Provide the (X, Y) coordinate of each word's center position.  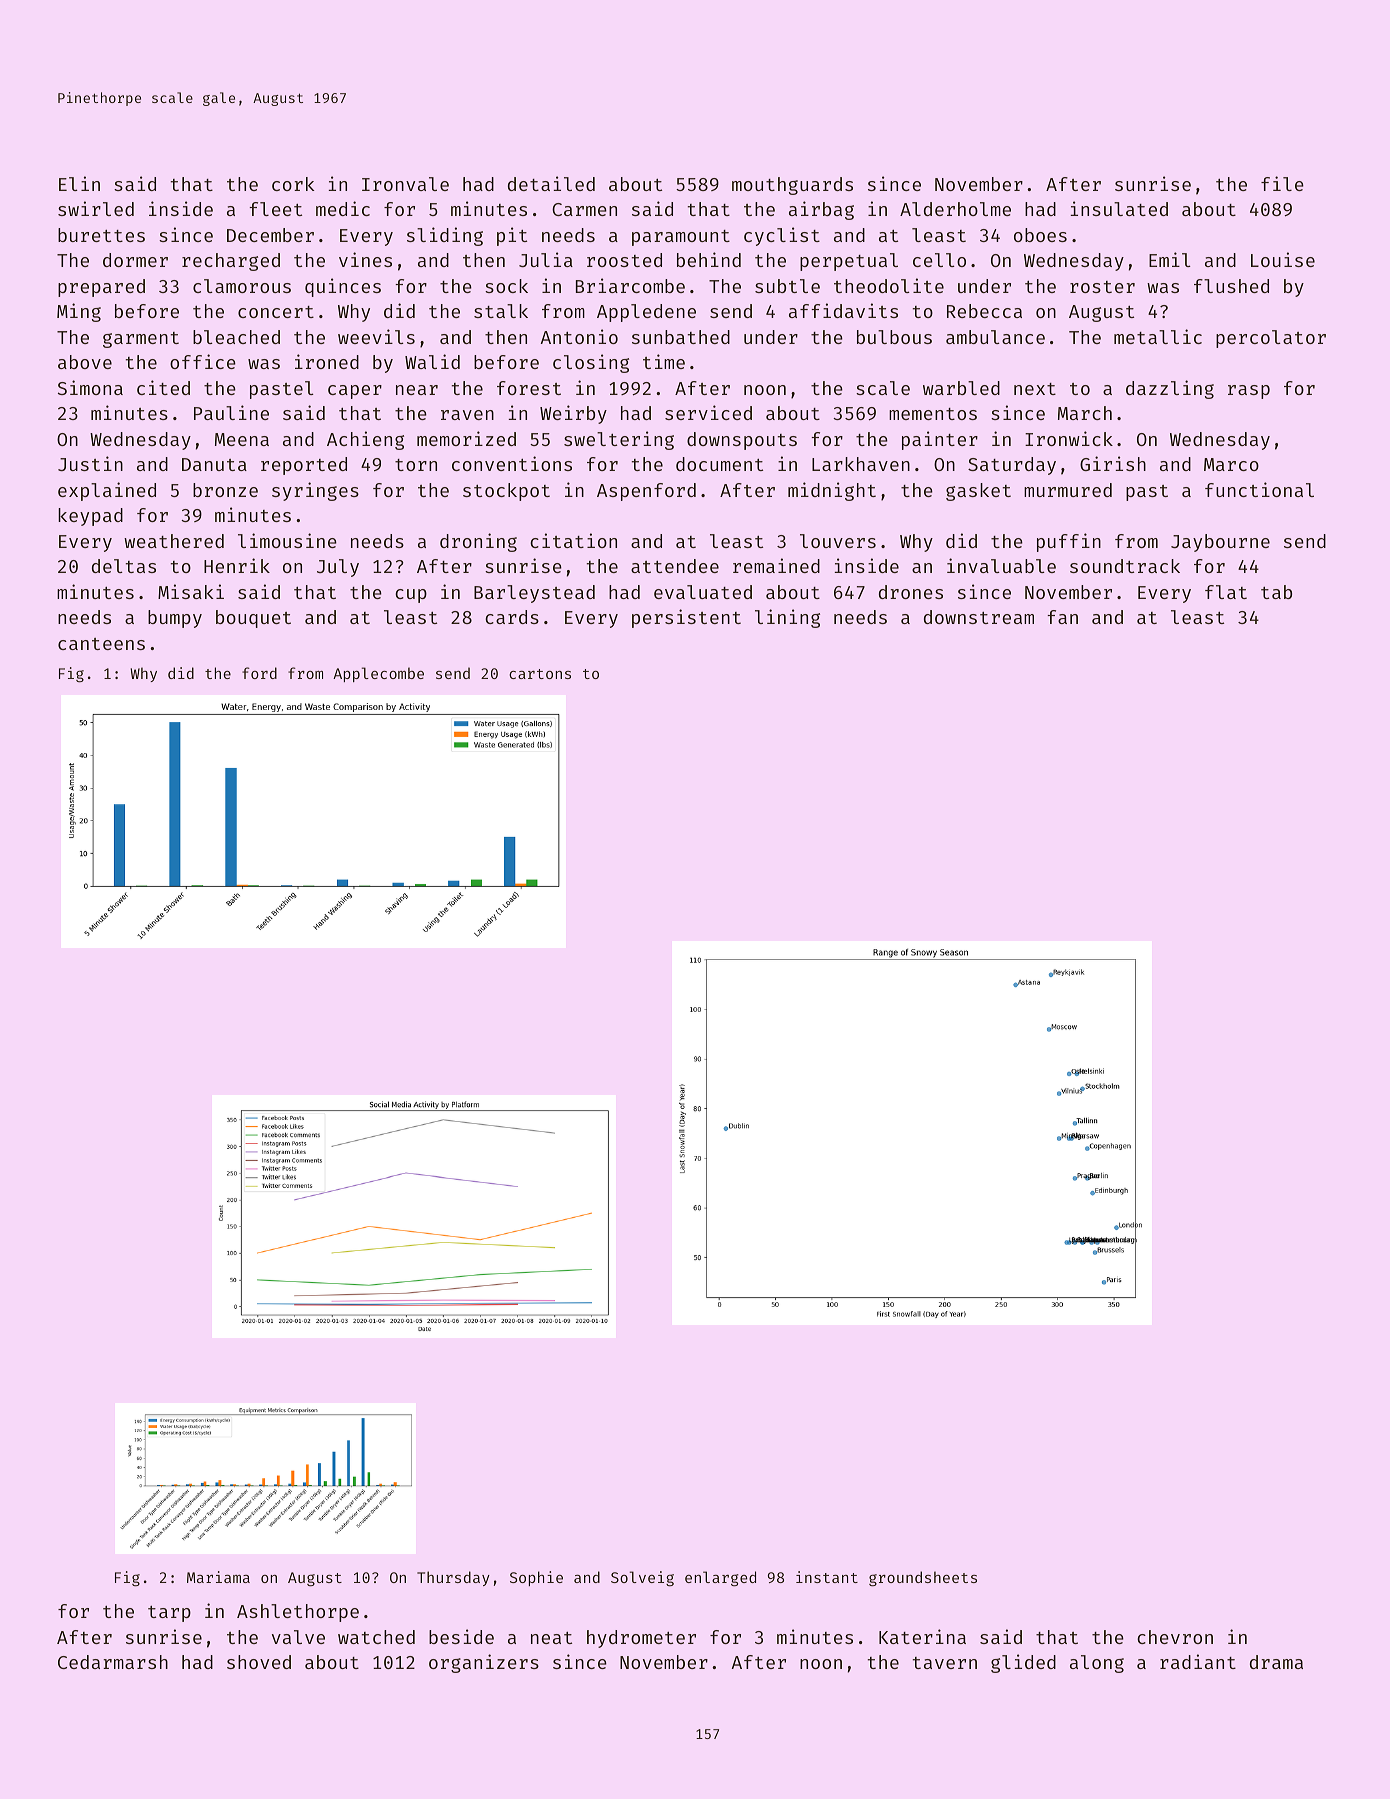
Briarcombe (630, 285)
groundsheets (923, 1579)
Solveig (642, 1579)
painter (940, 440)
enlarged (720, 1579)
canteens (101, 644)
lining (787, 618)
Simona (90, 387)
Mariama (218, 1577)
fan (1062, 617)
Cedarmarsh (113, 1662)
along (1097, 1664)
